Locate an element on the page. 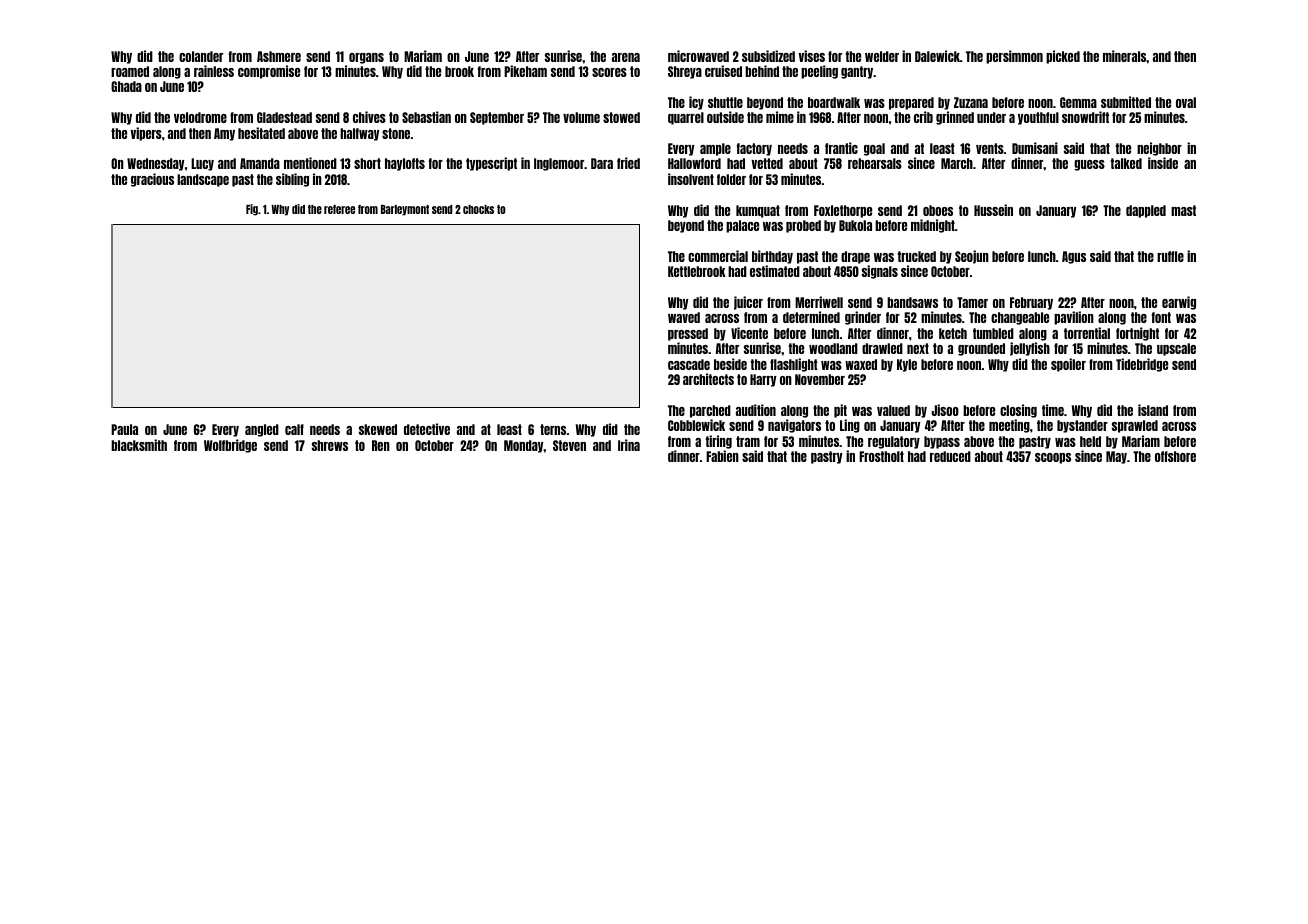 The image size is (1308, 924). colander is located at coordinates (201, 56).
